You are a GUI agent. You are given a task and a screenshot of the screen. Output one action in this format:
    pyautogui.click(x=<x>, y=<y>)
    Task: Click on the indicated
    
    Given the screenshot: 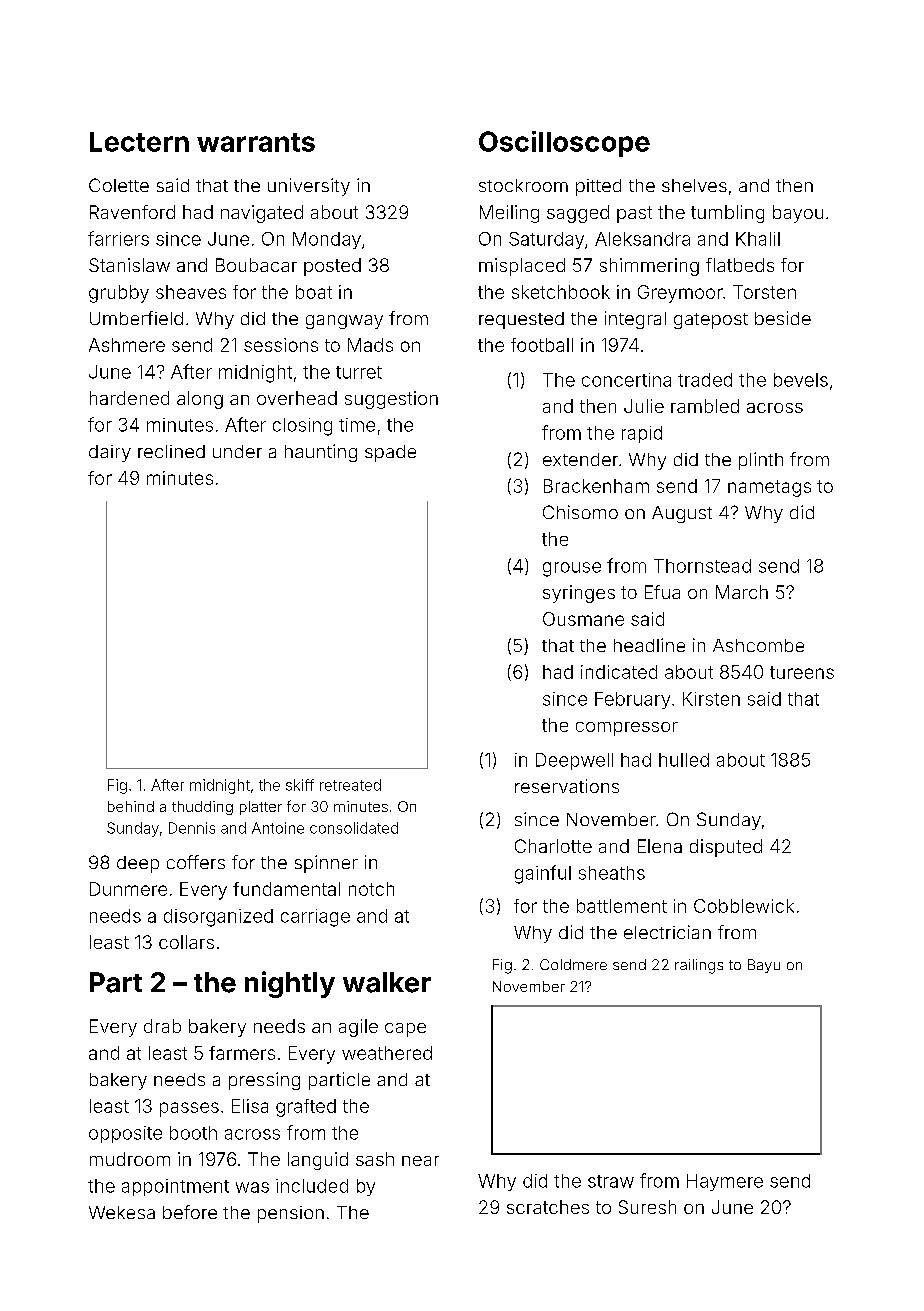 What is the action you would take?
    pyautogui.click(x=619, y=672)
